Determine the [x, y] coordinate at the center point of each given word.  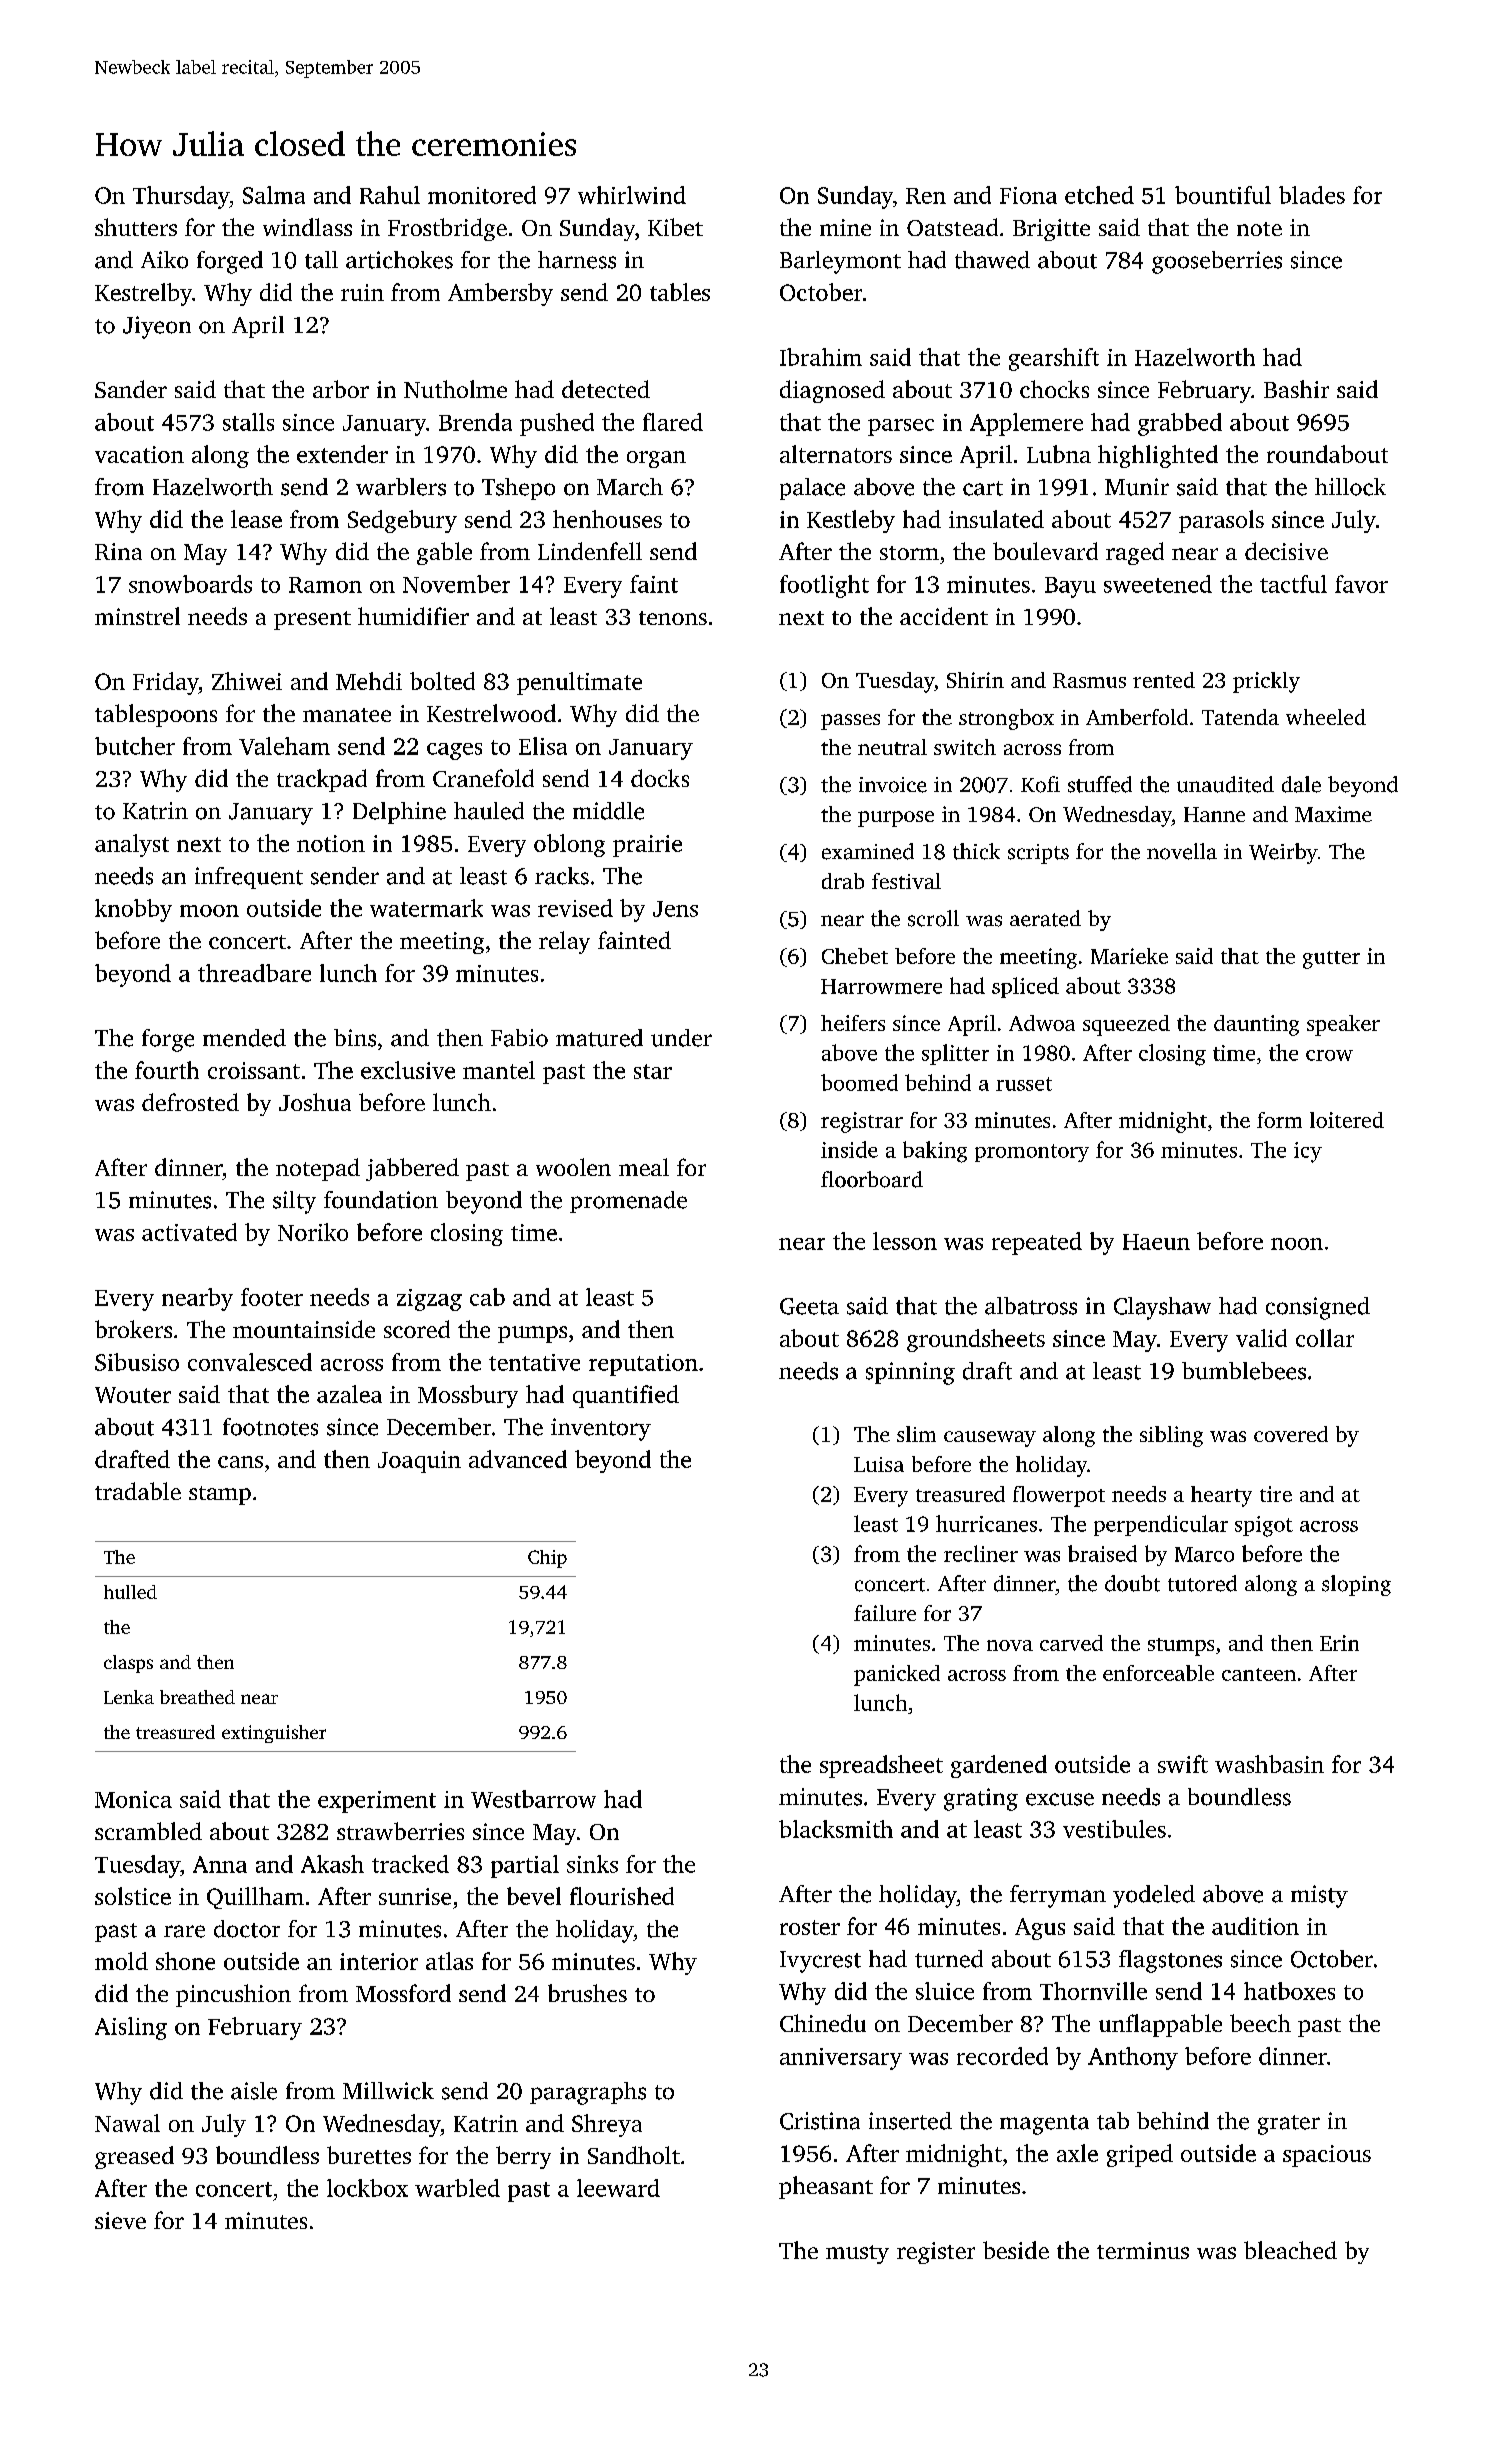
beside [1016, 2250]
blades [1312, 195]
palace [812, 489]
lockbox [367, 2188]
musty [857, 2254]
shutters [136, 227]
